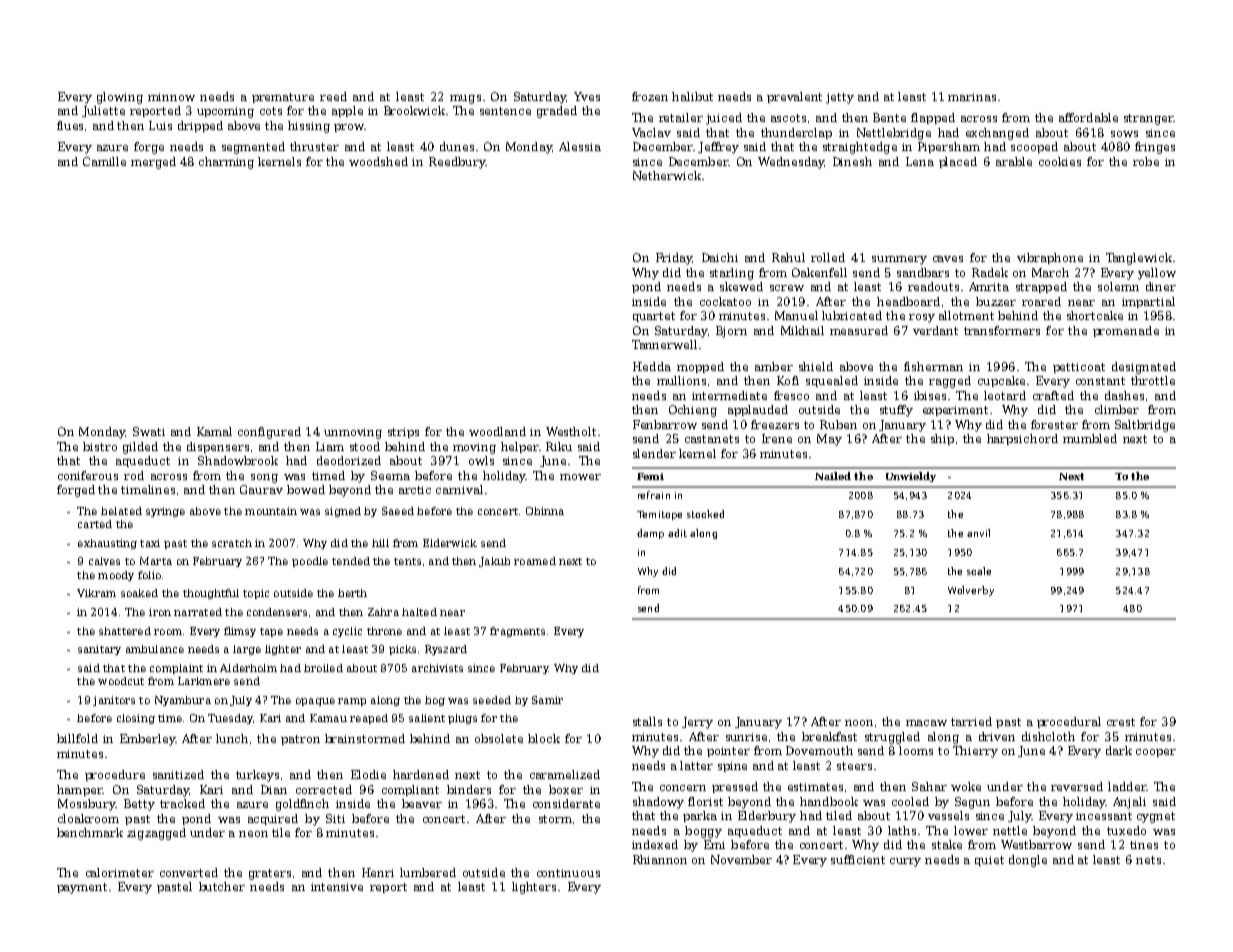  Describe the element at coordinates (667, 175) in the screenshot. I see `Netherwick` at that location.
